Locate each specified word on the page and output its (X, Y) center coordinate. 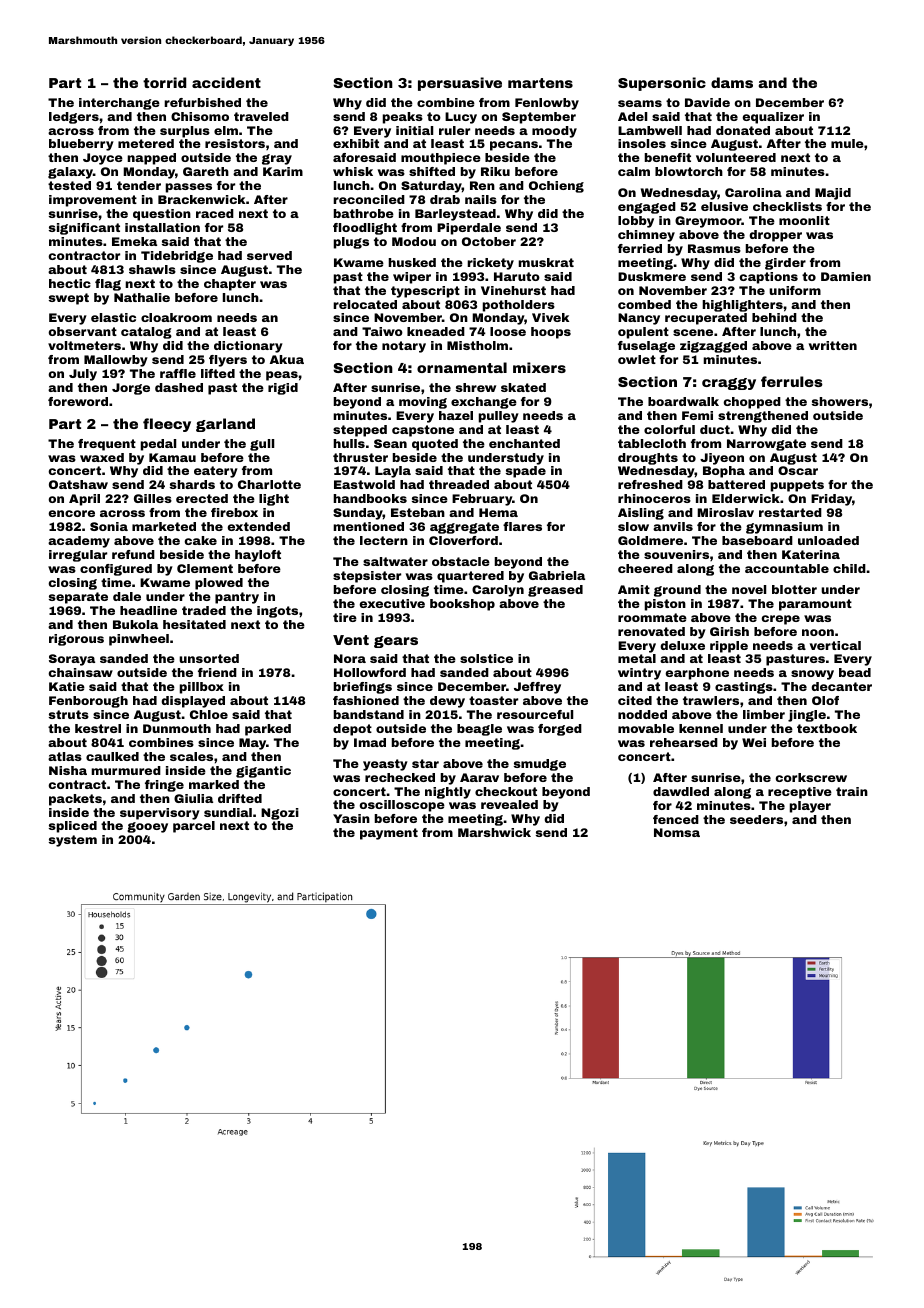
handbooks (370, 498)
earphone (697, 674)
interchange (119, 104)
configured (116, 570)
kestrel (98, 728)
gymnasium (784, 528)
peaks (403, 118)
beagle (479, 730)
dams (732, 82)
